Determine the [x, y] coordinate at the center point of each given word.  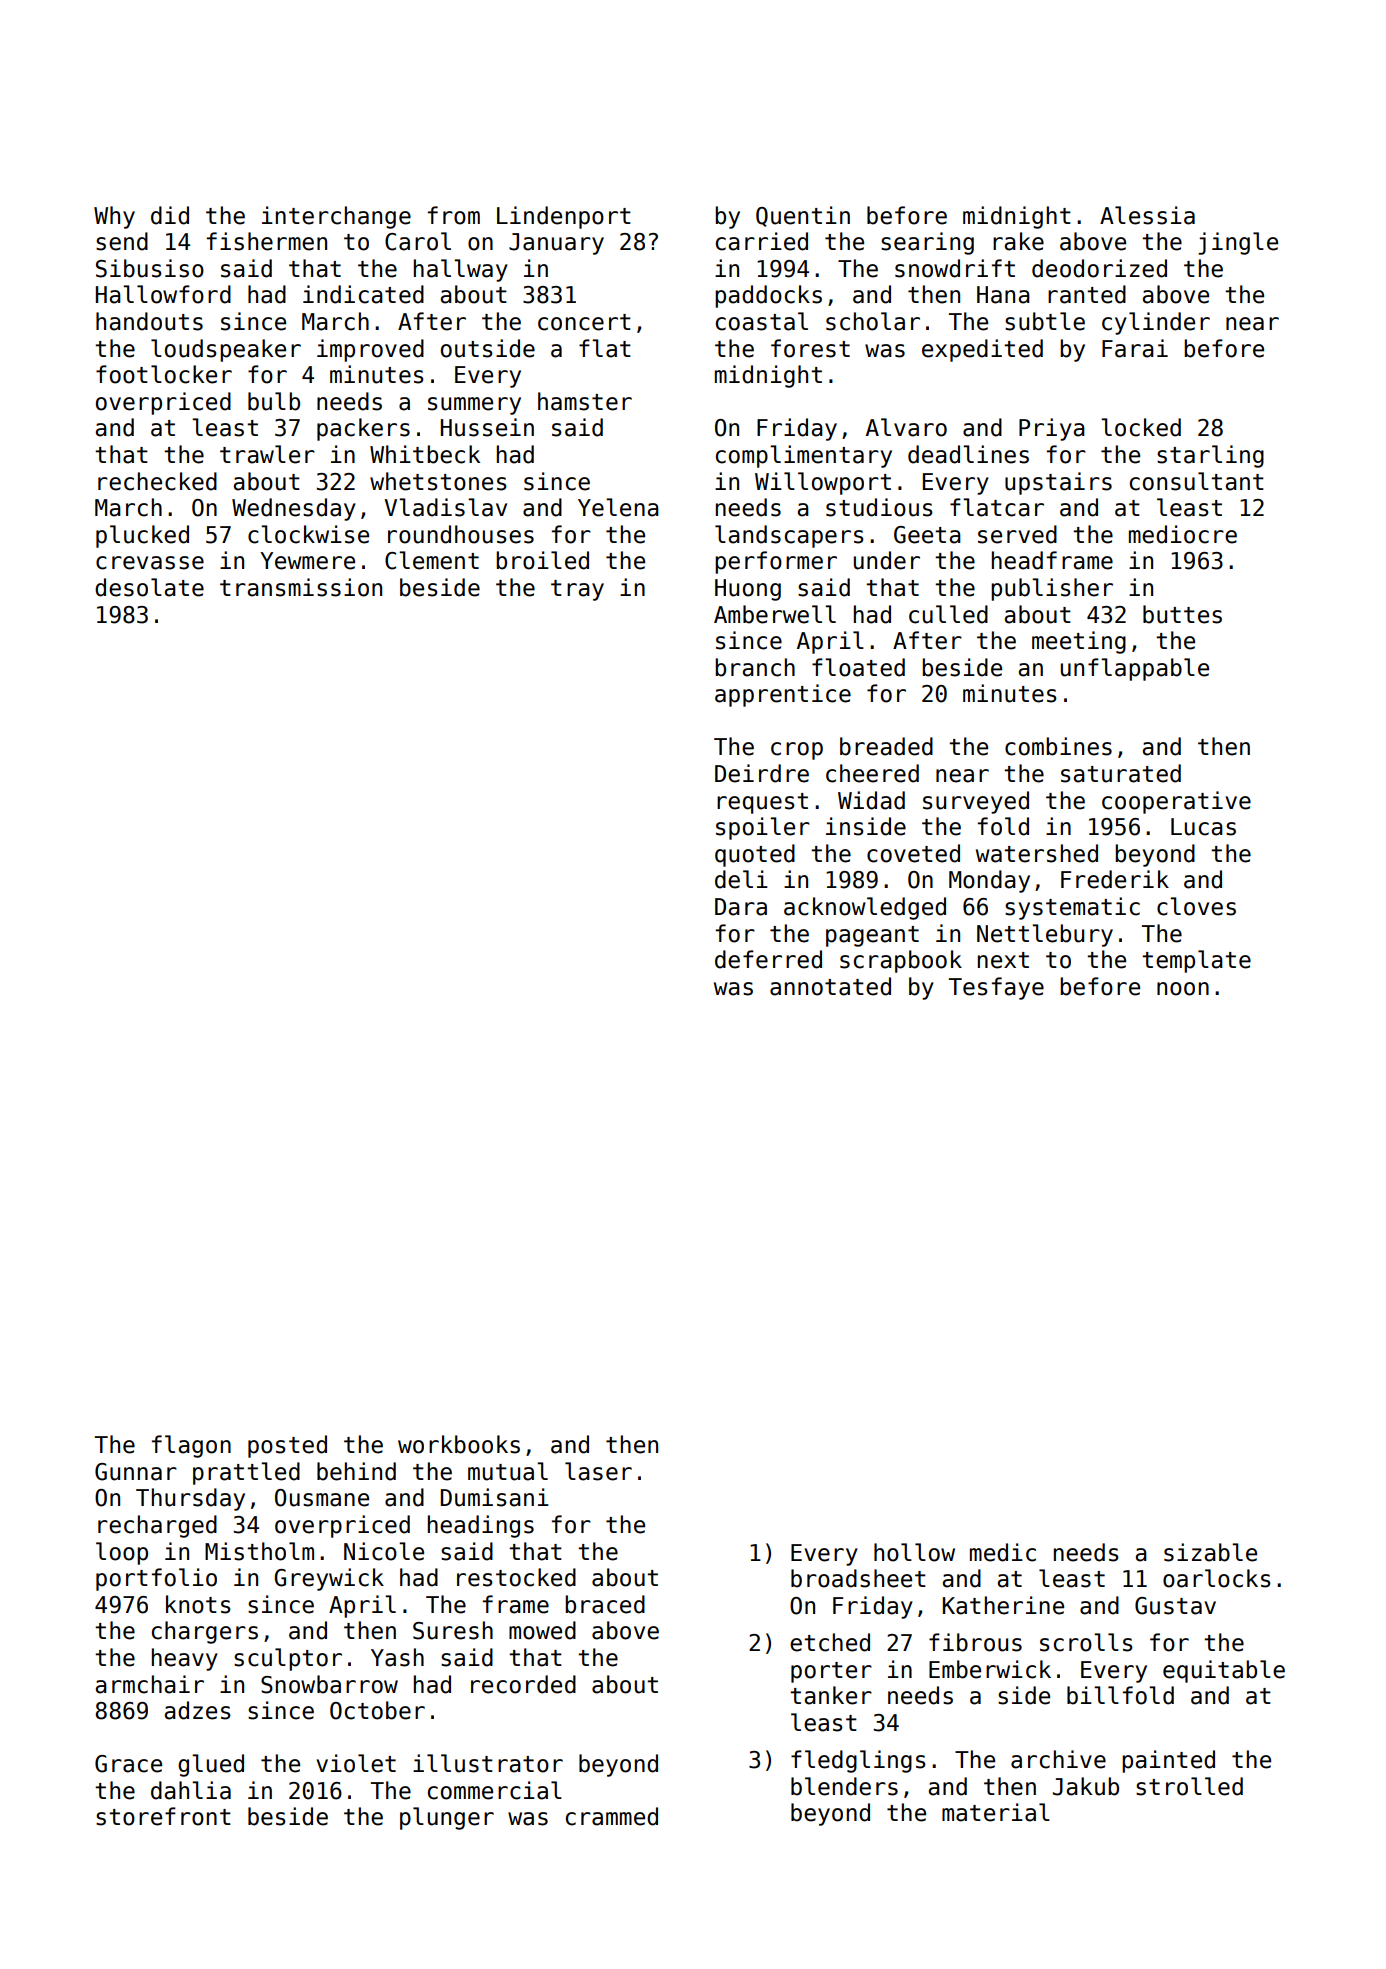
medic [1003, 1552]
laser [598, 1471]
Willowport [823, 483]
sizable [1210, 1552]
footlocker [164, 374]
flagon [191, 1446]
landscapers [789, 536]
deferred [768, 959]
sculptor [288, 1659]
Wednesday [294, 509]
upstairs [1058, 483]
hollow [914, 1552]
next [1003, 960]
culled [948, 614]
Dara [741, 907]
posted [287, 1446]
